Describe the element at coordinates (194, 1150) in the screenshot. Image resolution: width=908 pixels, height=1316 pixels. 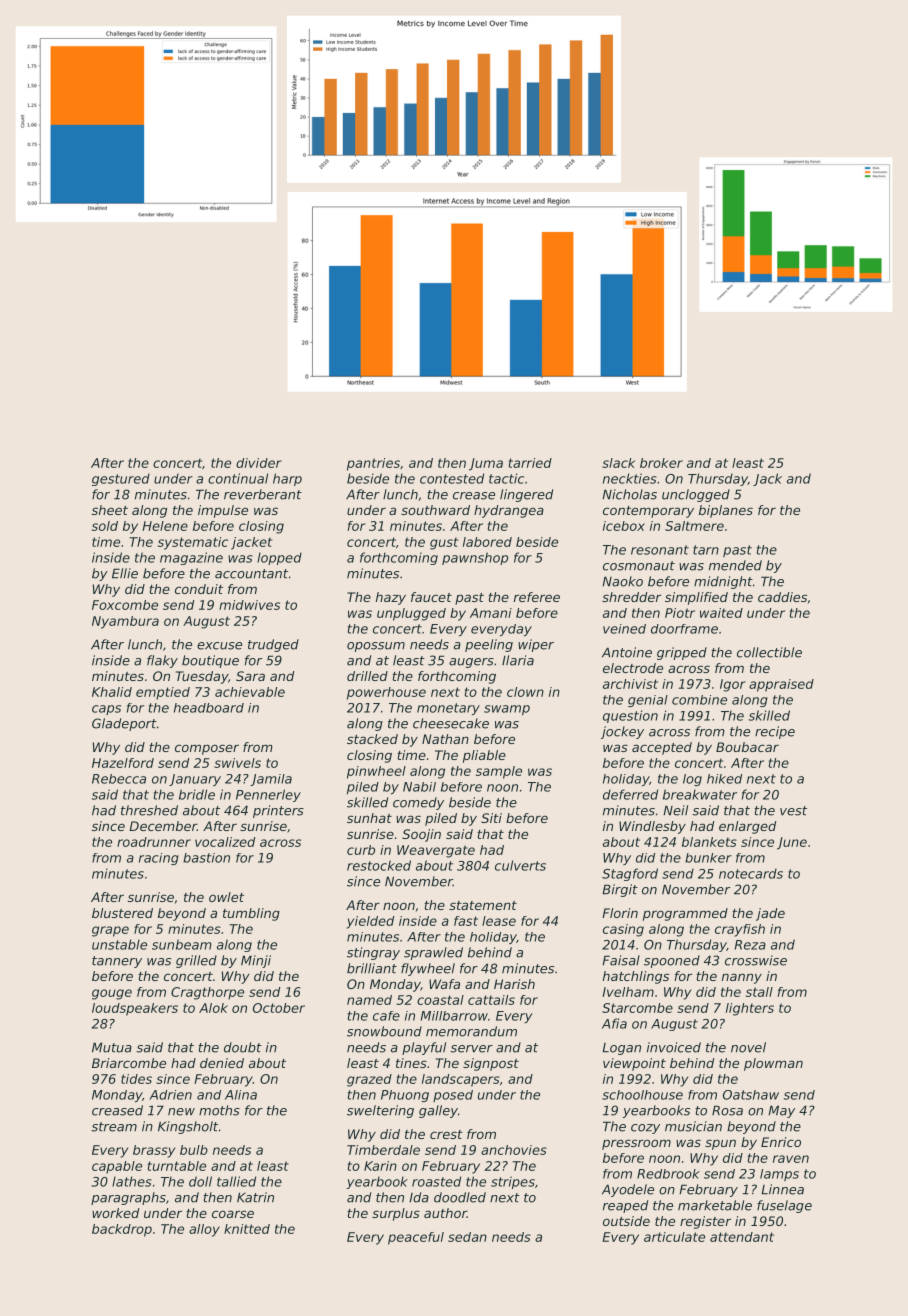
I see `bulb` at that location.
